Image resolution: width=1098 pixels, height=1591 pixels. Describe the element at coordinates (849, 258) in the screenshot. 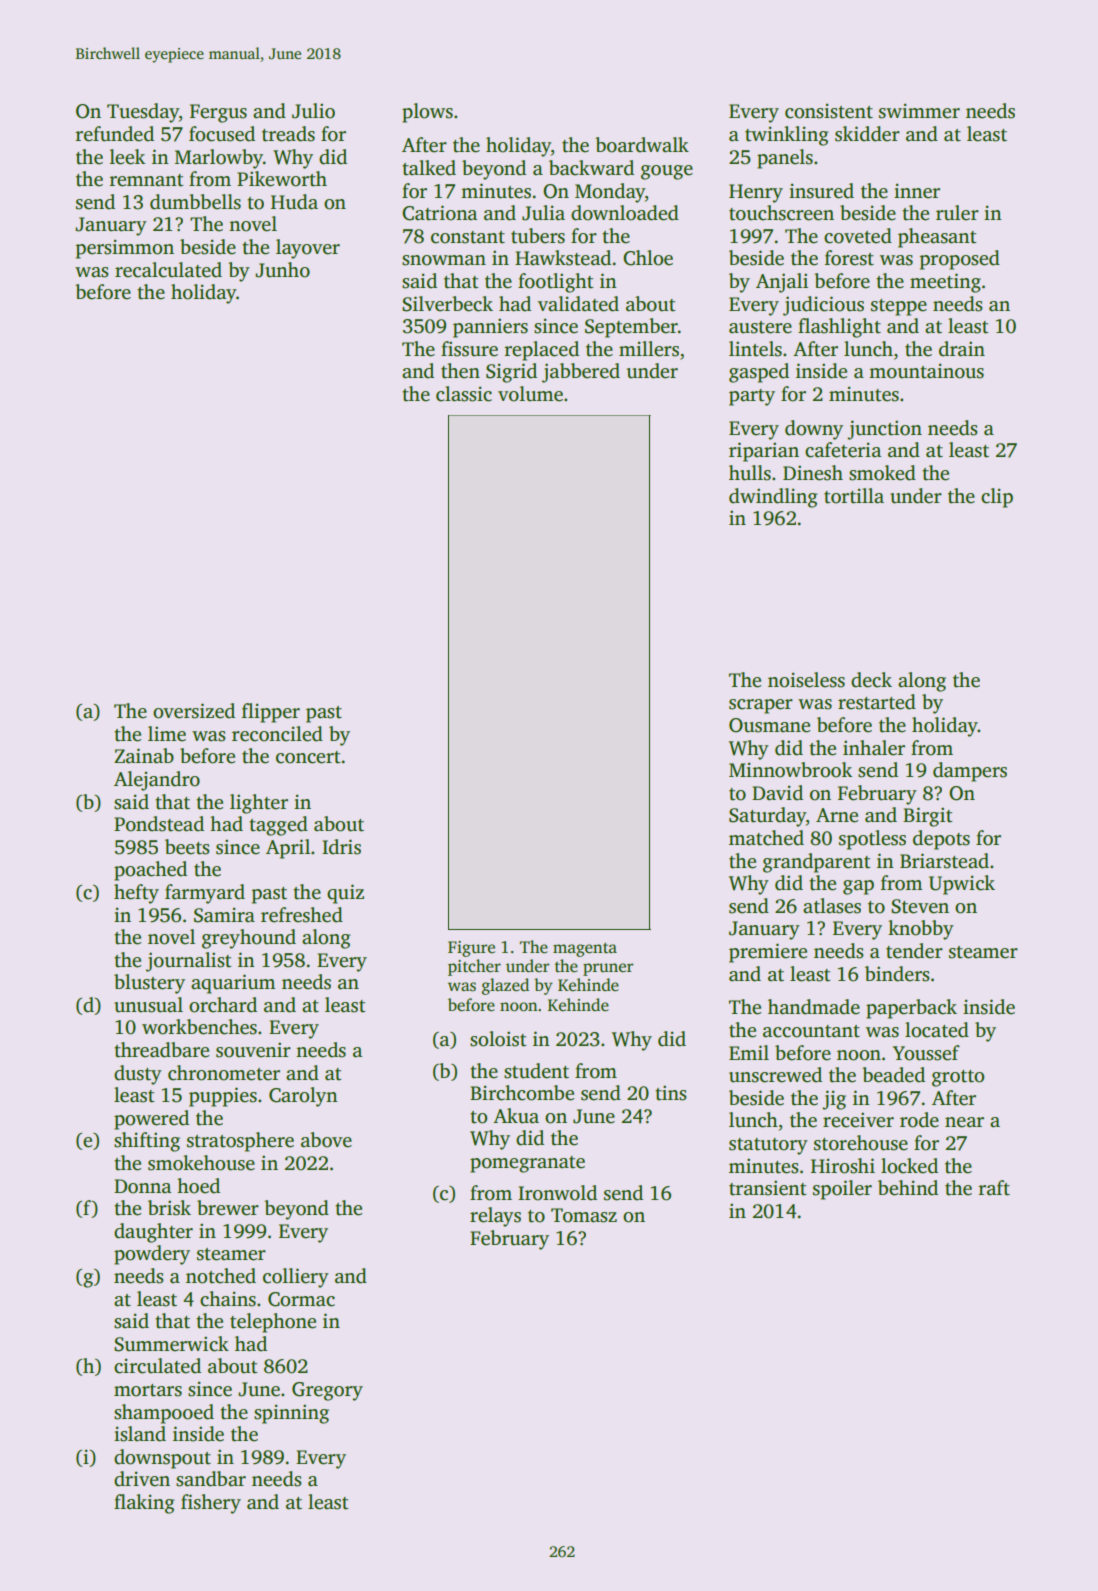

I see `forest` at that location.
